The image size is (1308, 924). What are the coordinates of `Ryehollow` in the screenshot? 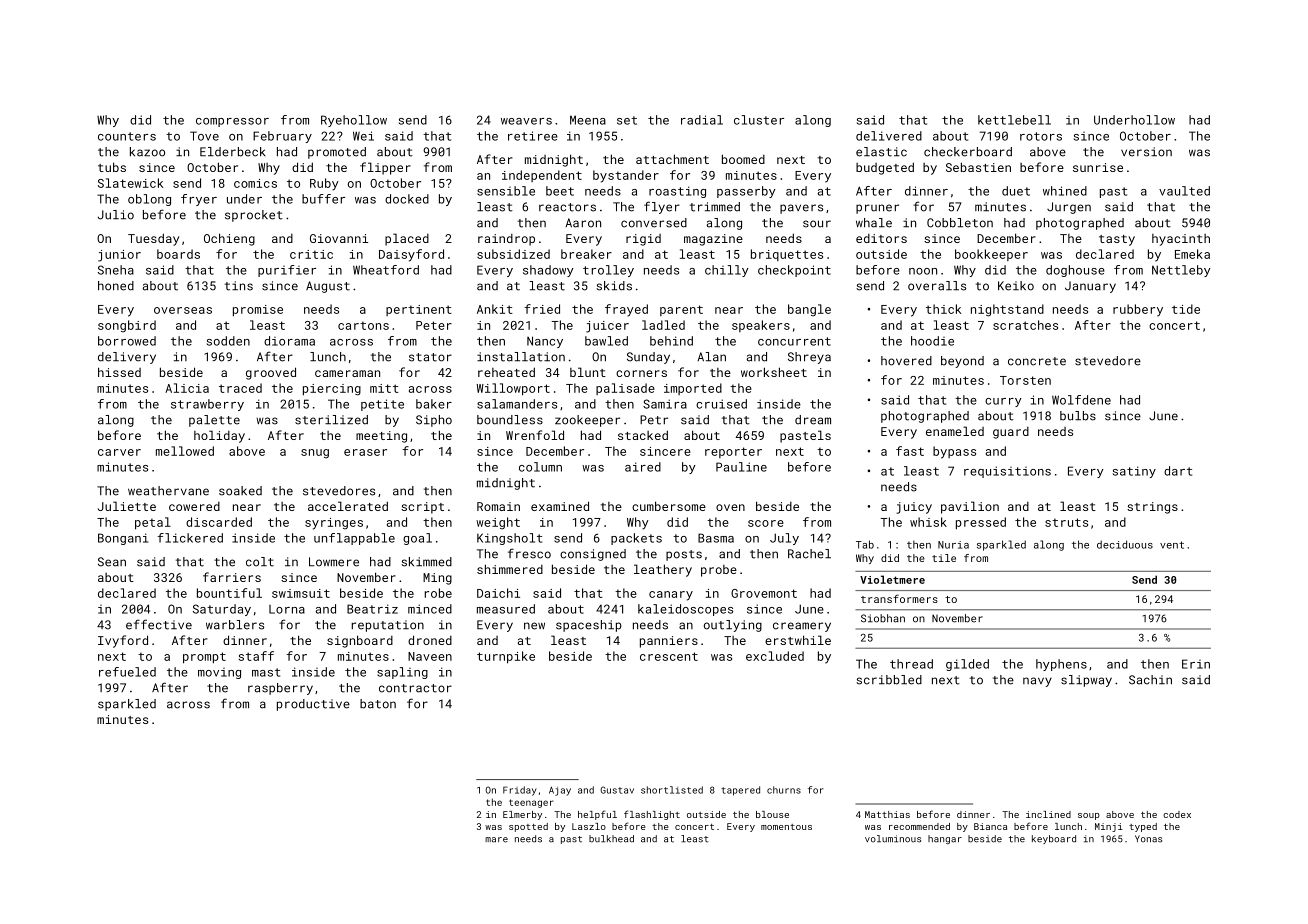 It's located at (354, 121).
